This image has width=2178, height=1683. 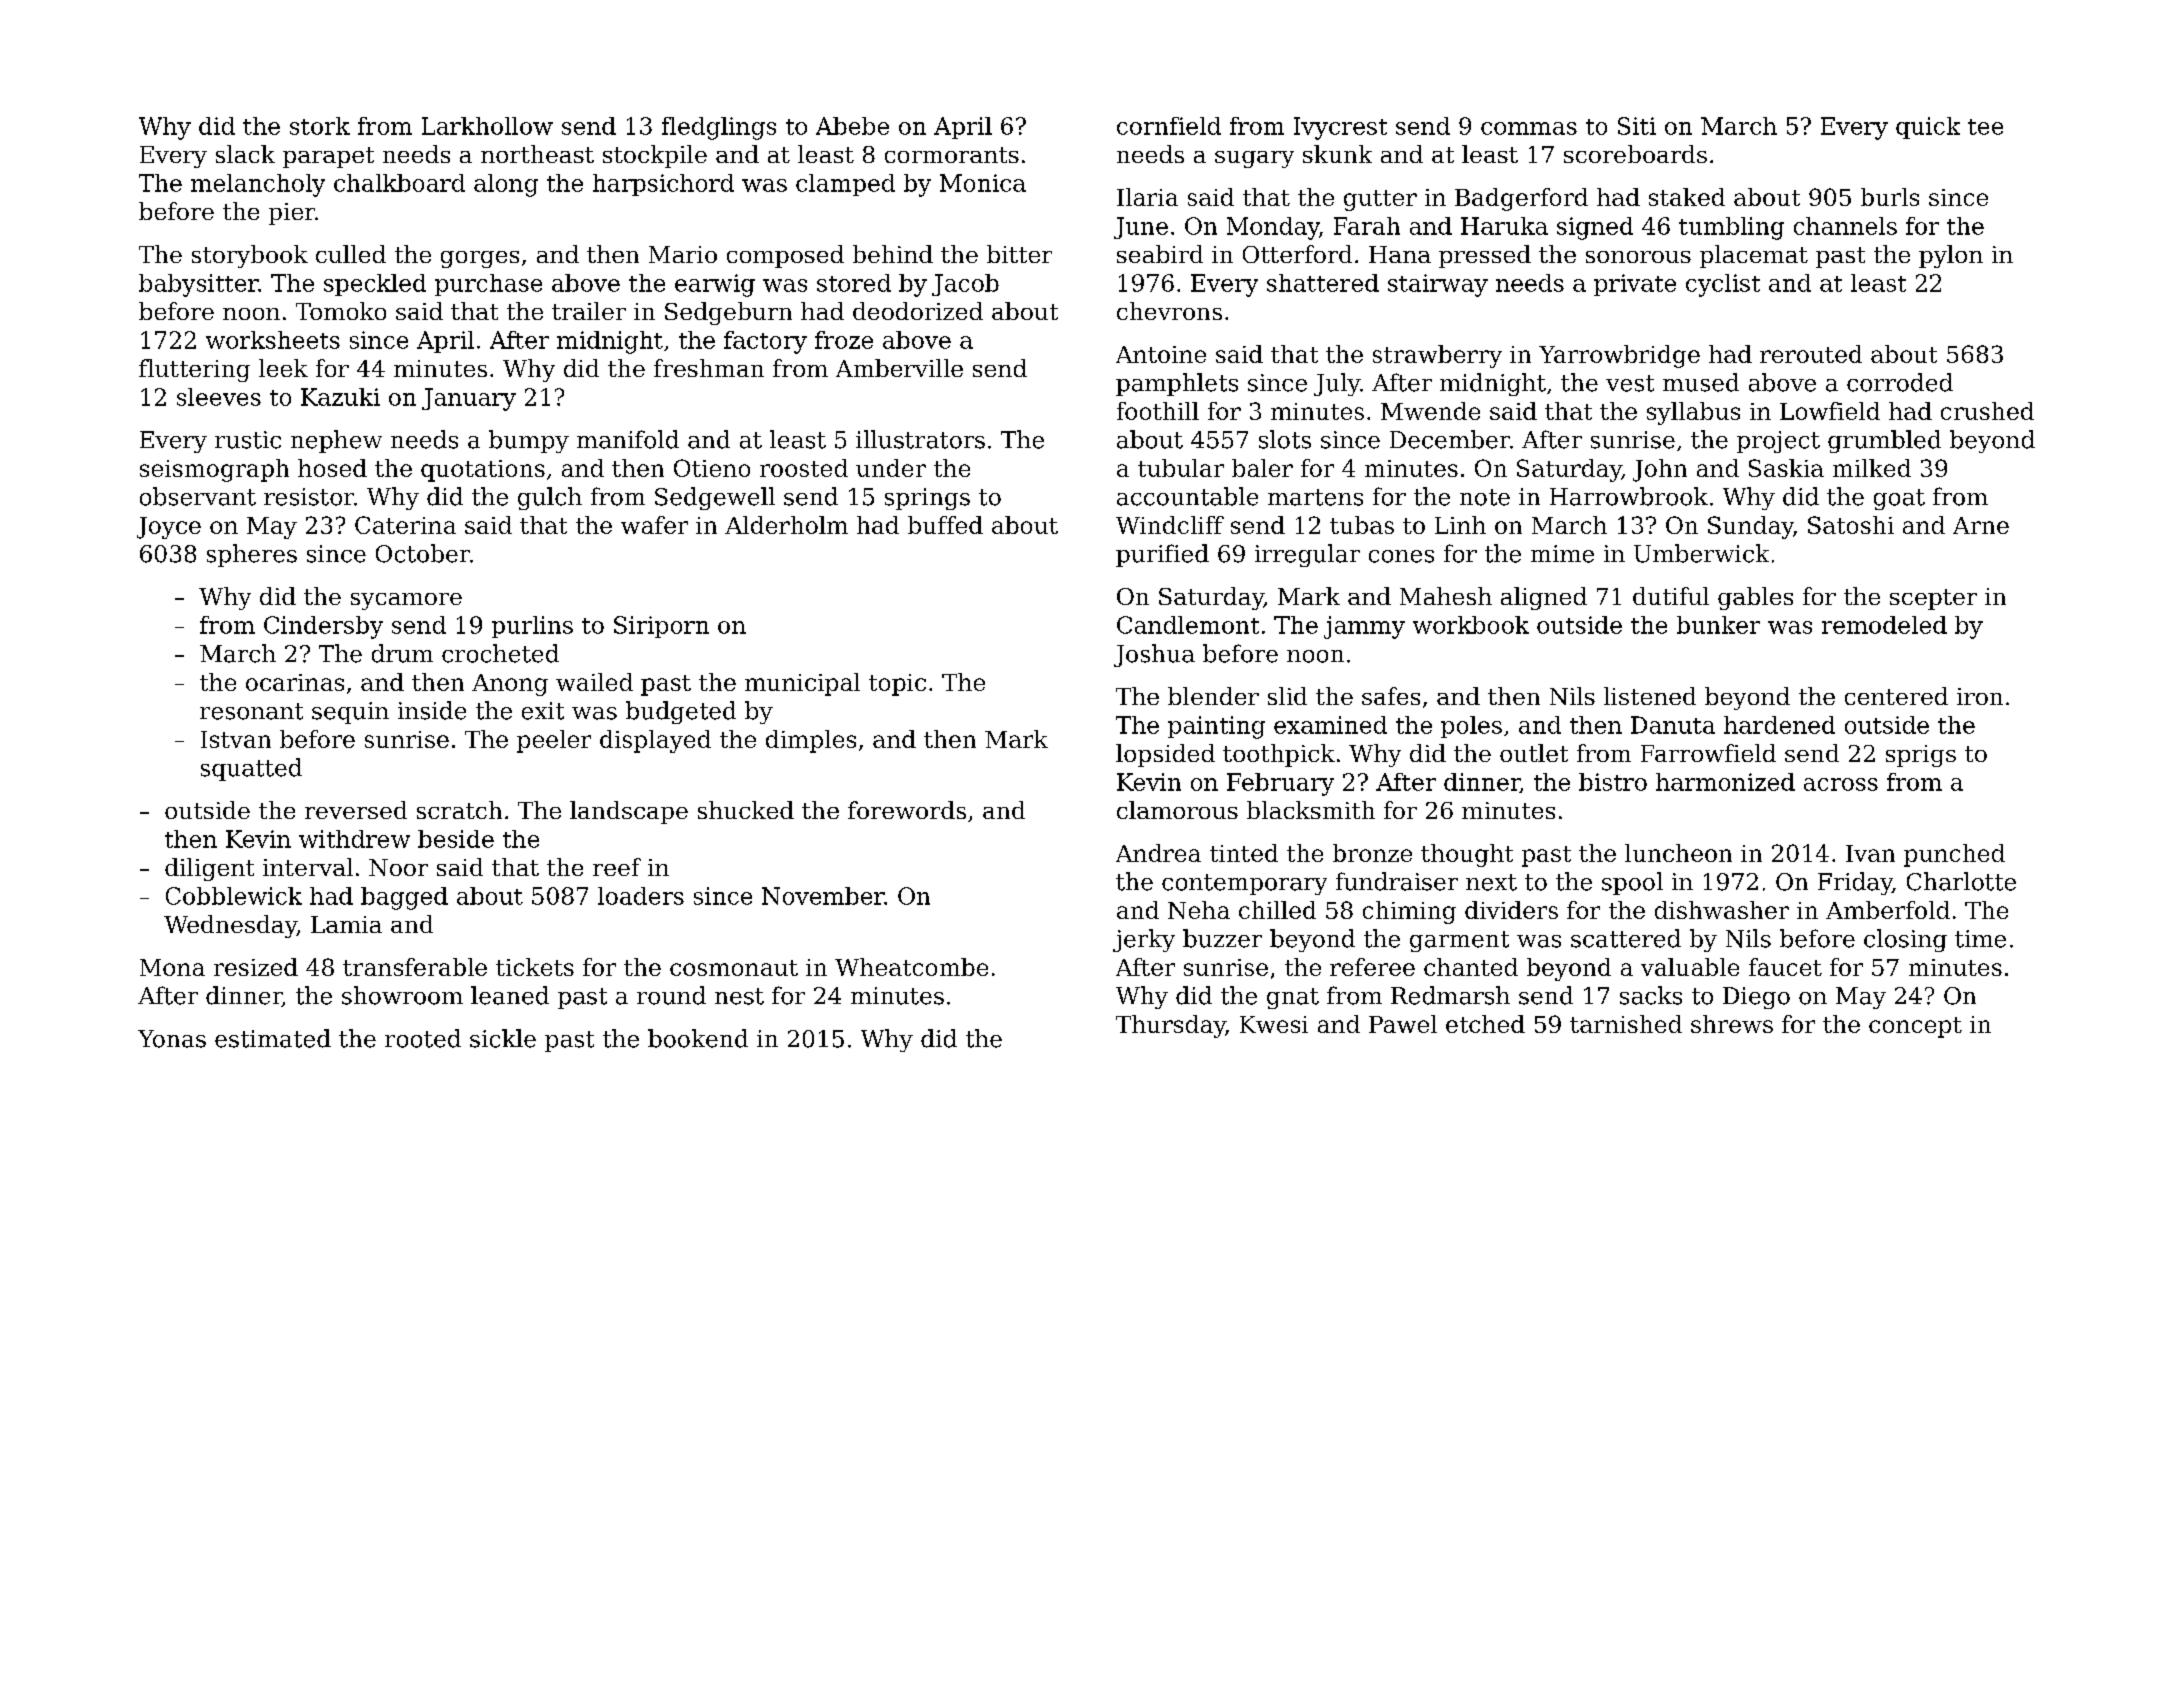 What do you see at coordinates (346, 924) in the image?
I see `Lamia` at bounding box center [346, 924].
